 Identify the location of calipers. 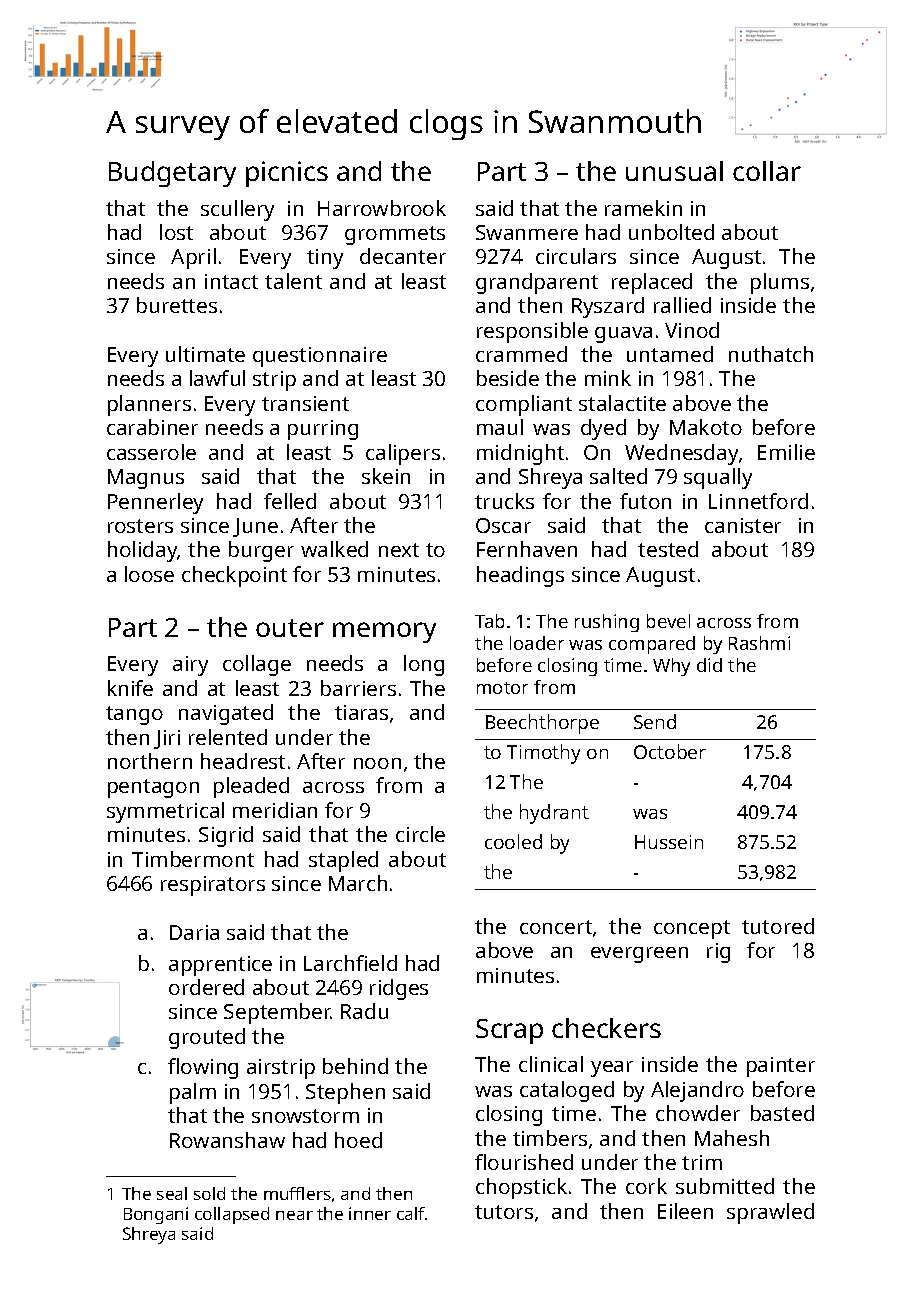
(403, 454).
